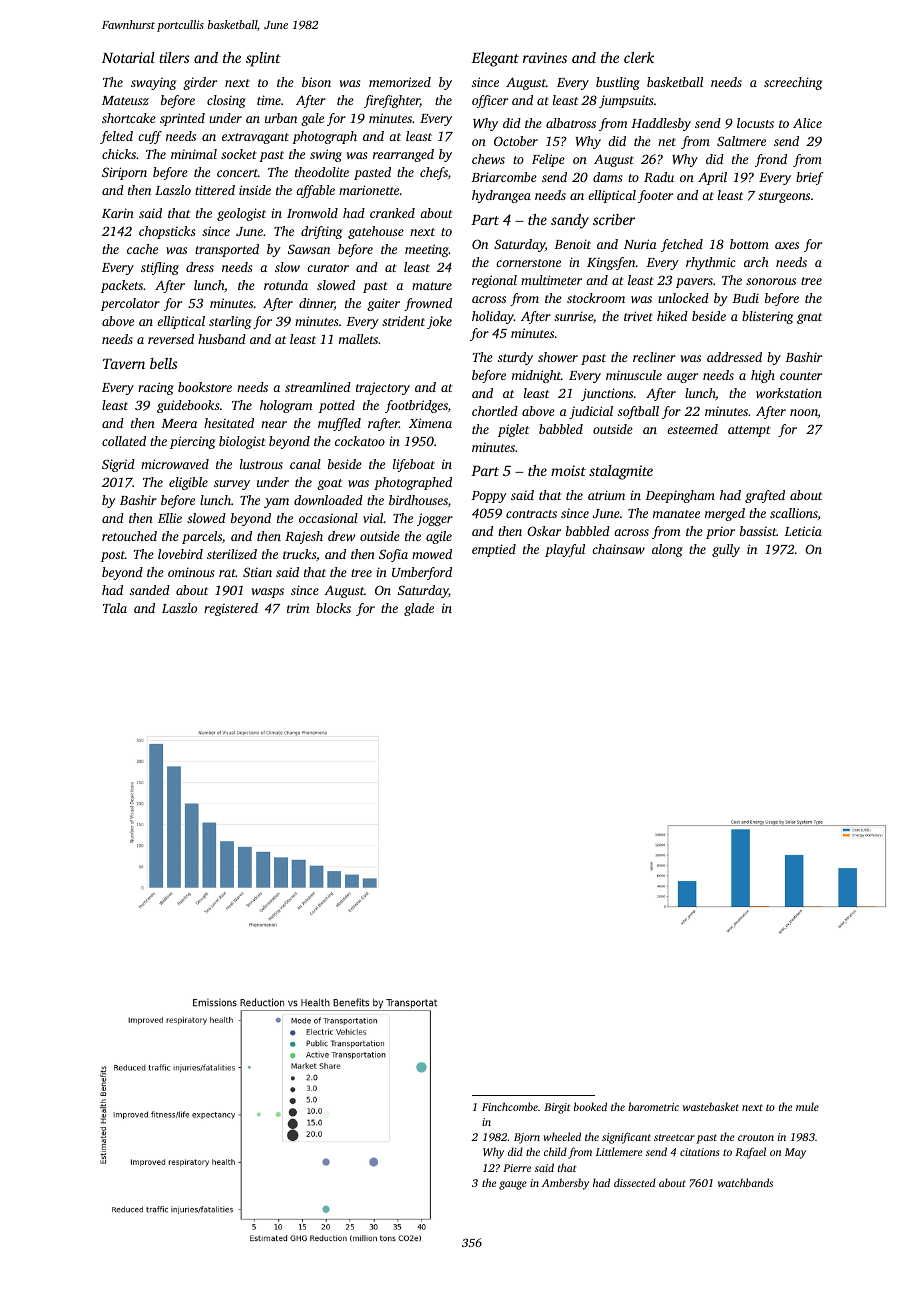  Describe the element at coordinates (501, 196) in the page. I see `hydrangea` at that location.
